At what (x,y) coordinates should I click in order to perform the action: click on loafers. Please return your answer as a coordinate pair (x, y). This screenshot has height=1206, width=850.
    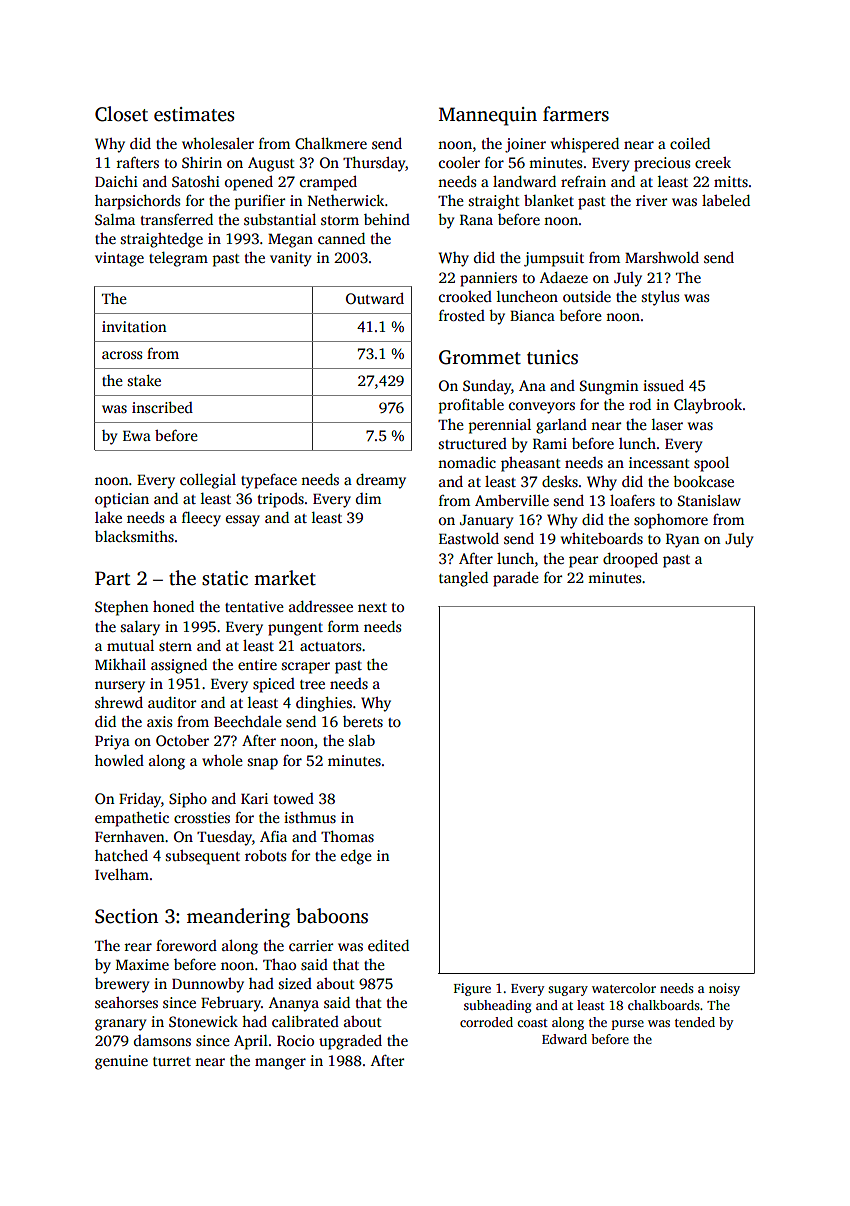
    Looking at the image, I should click on (632, 500).
